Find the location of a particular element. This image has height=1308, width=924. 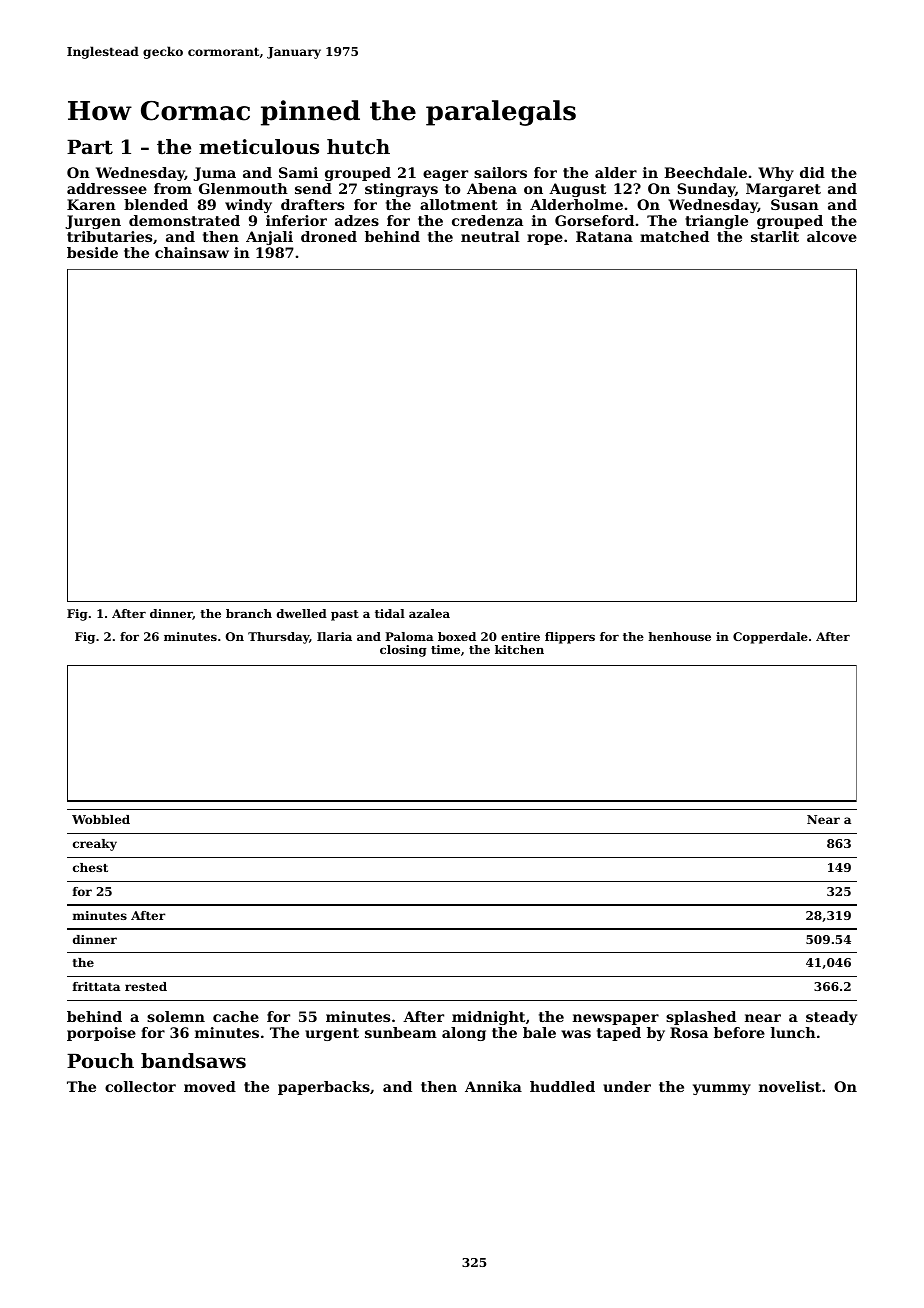

past is located at coordinates (345, 615).
